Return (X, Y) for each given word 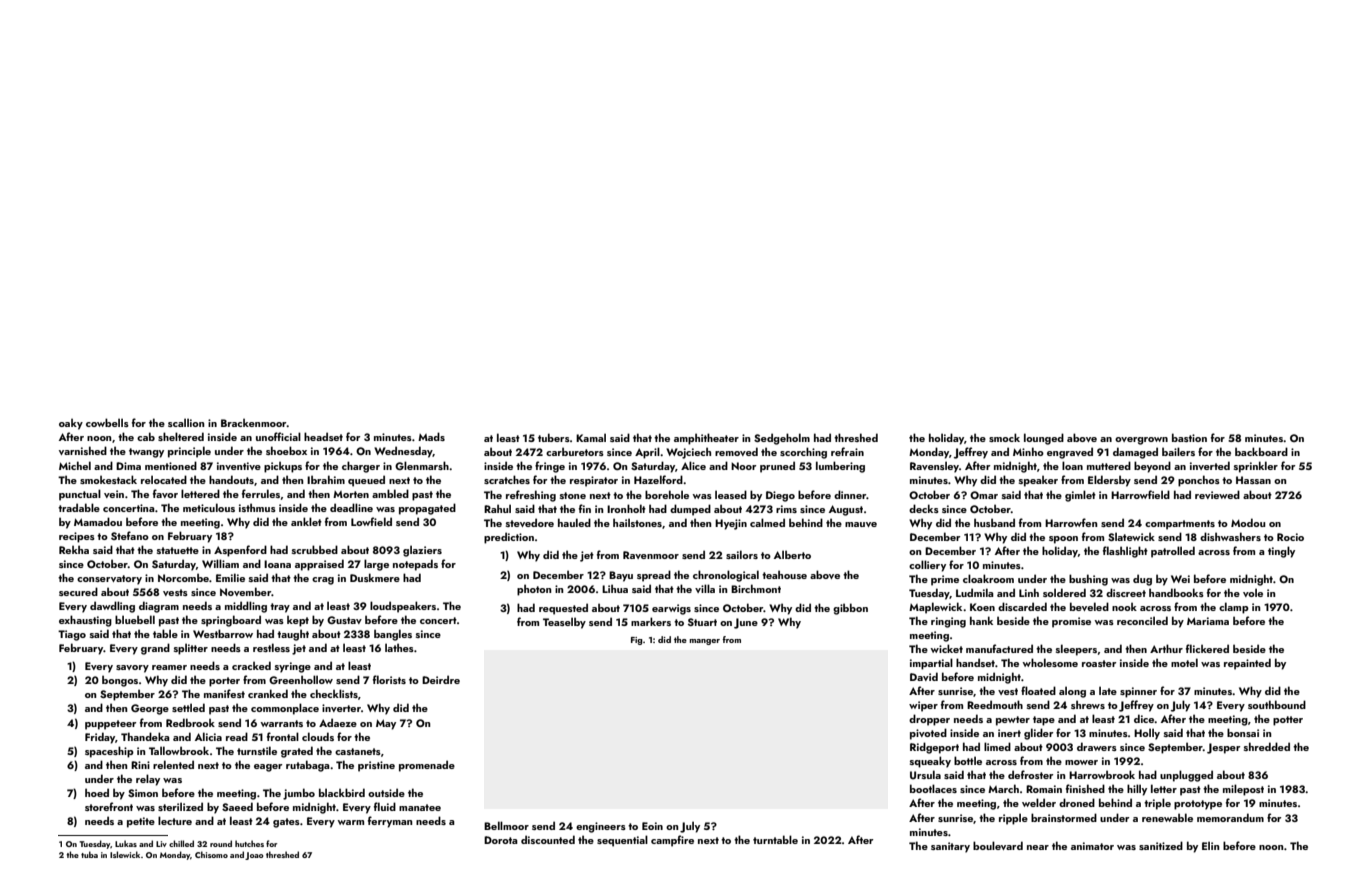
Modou (1248, 522)
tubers (554, 437)
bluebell (135, 619)
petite (141, 822)
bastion (1189, 437)
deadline (351, 507)
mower (1081, 762)
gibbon (850, 609)
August (846, 510)
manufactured (999, 648)
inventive (239, 466)
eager (268, 768)
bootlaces (933, 788)
